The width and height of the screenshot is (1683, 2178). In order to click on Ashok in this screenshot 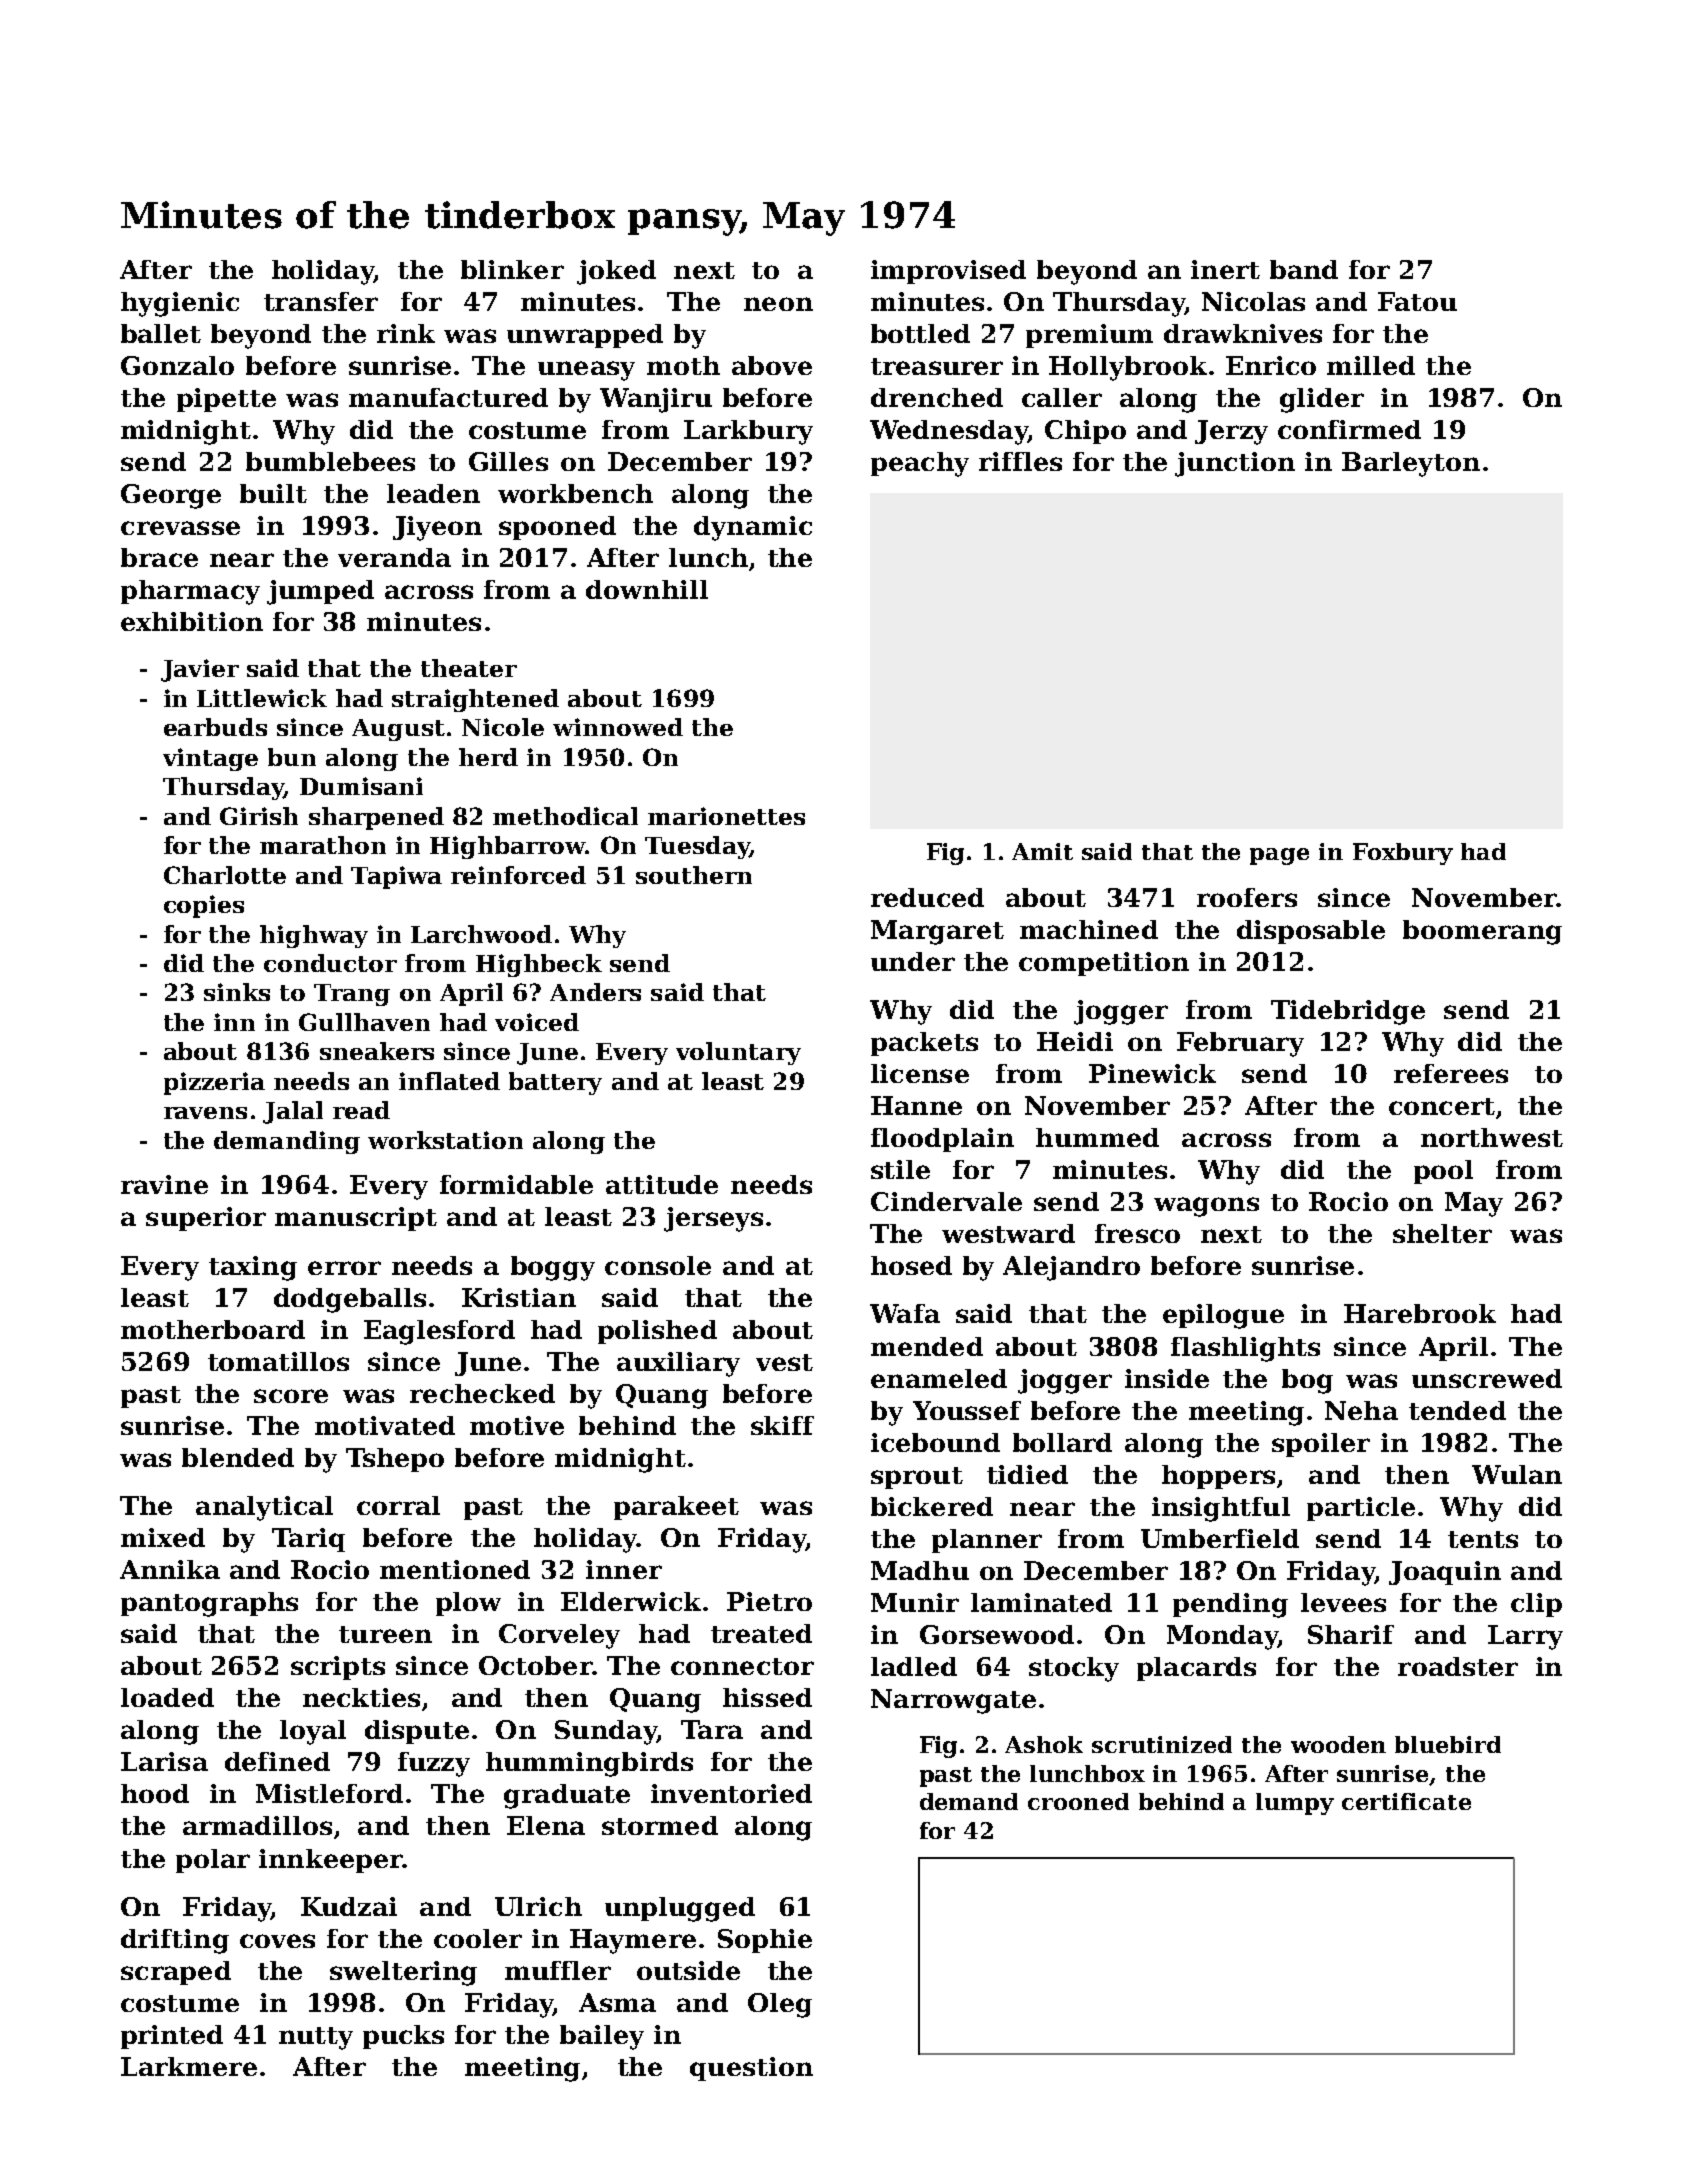, I will do `click(1044, 1744)`.
